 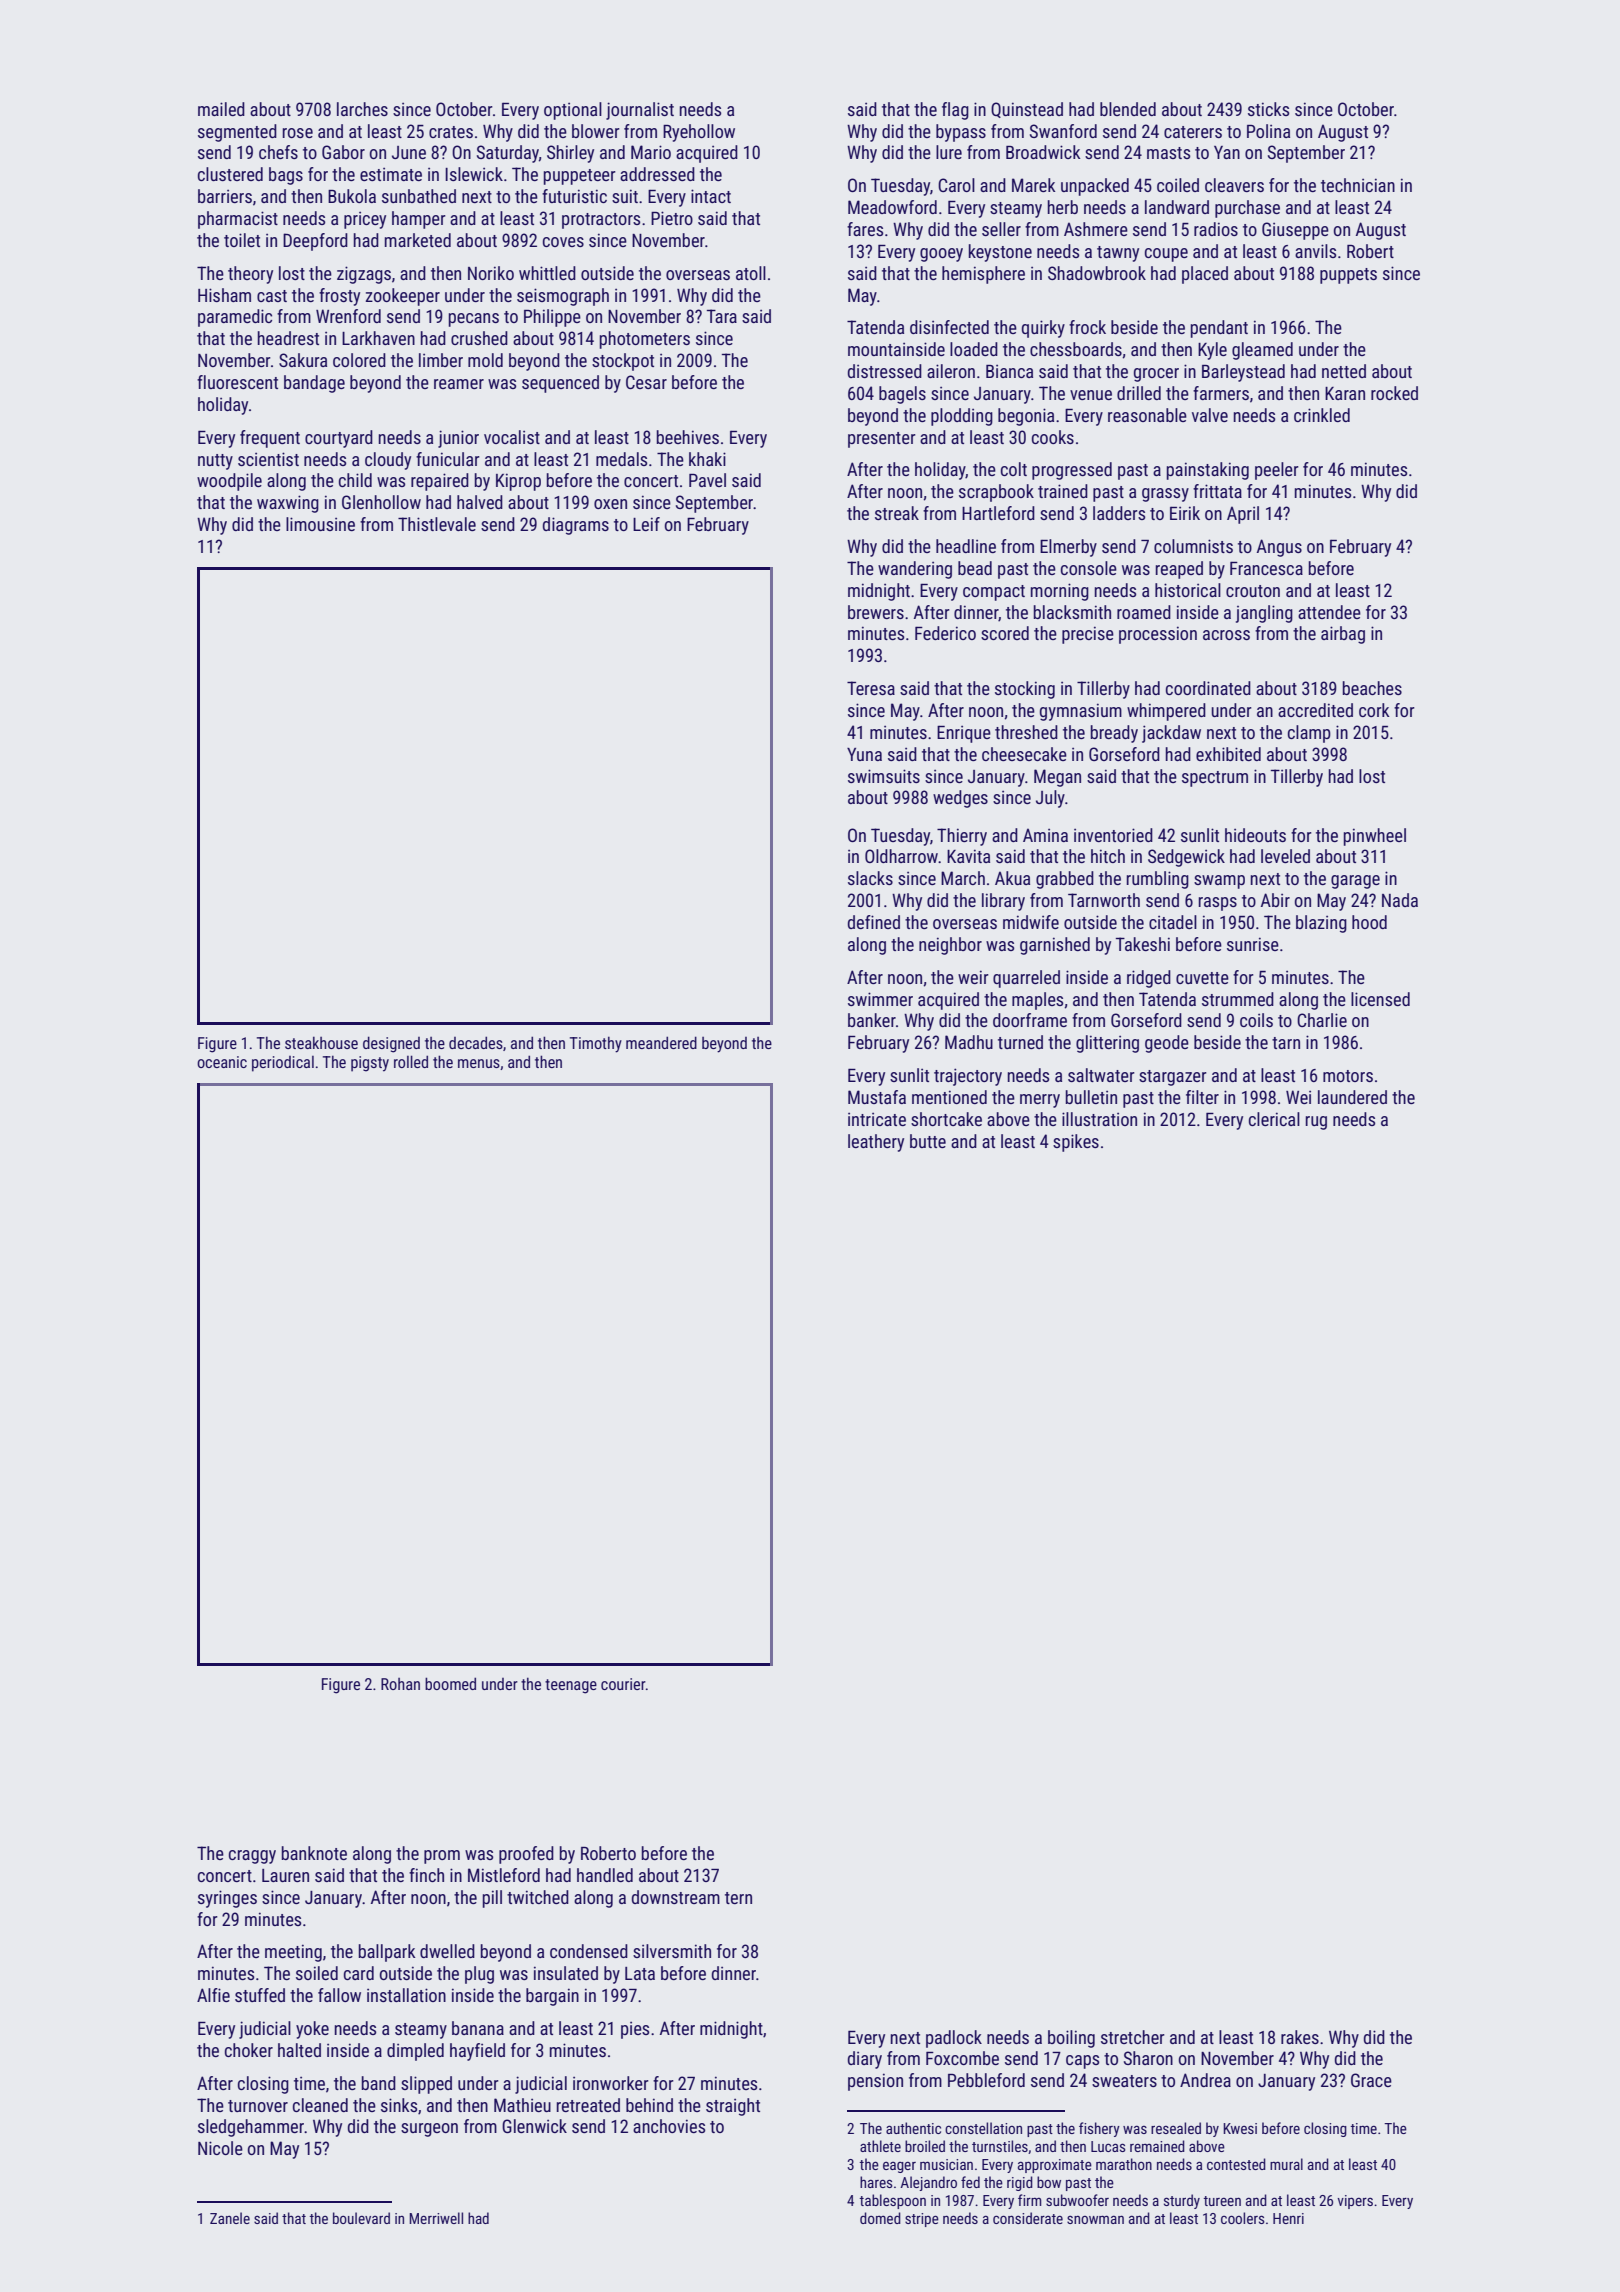 I want to click on domed, so click(x=880, y=2218).
